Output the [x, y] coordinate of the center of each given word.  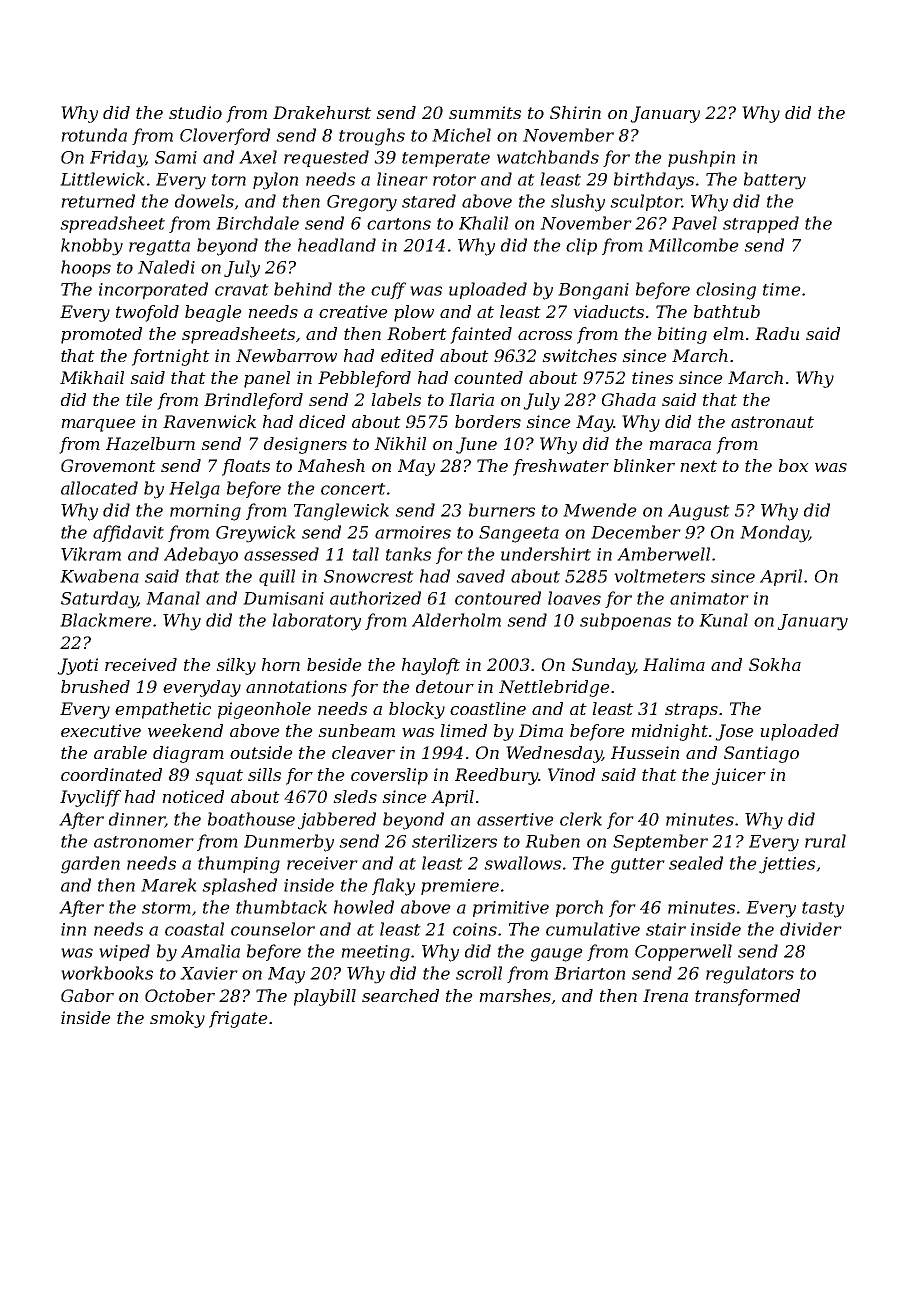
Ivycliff [90, 798]
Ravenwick [209, 421]
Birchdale [257, 223]
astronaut [772, 422]
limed [463, 730]
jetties [787, 865]
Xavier [209, 973]
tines [652, 377]
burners [502, 510]
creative [353, 311]
